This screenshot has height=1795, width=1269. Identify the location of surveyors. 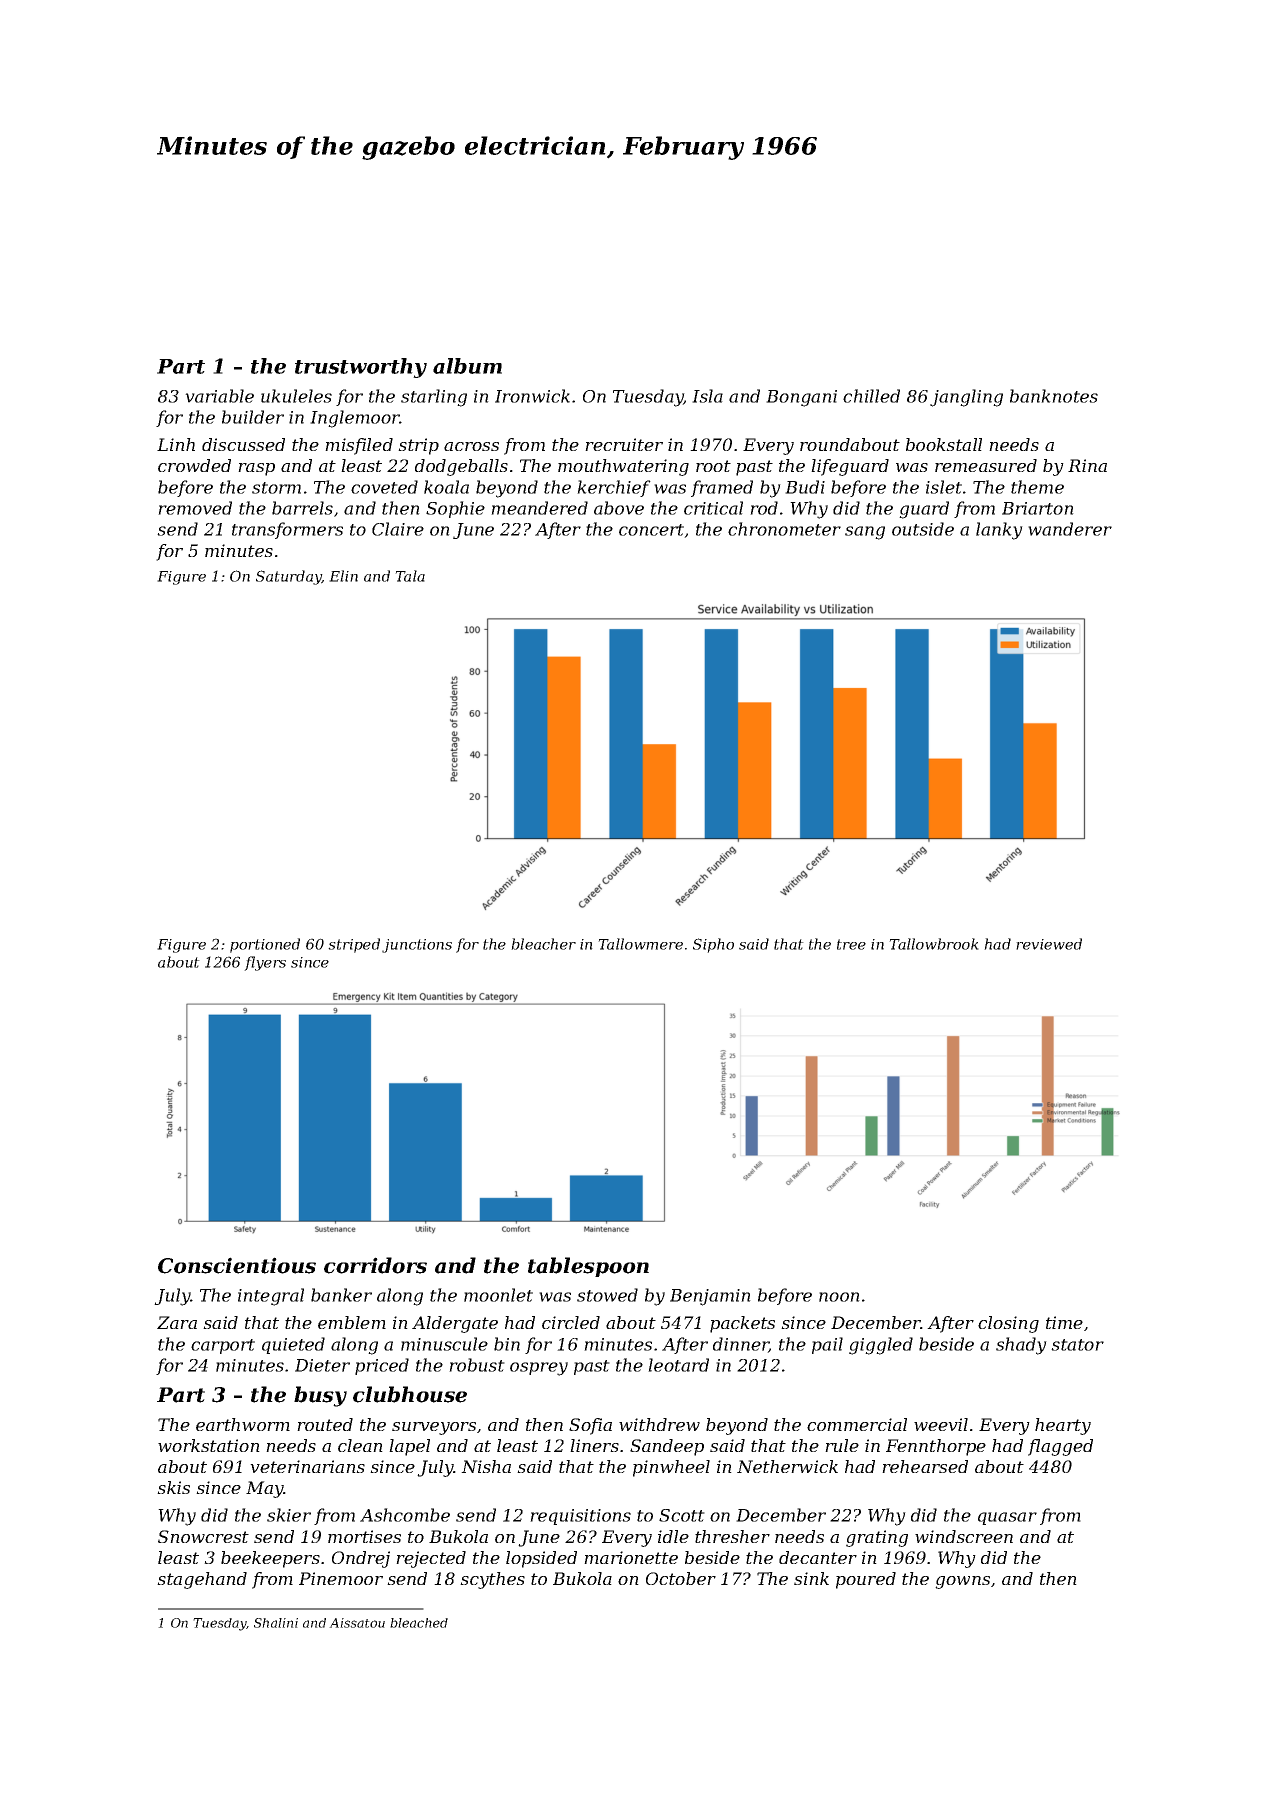
(434, 1428).
